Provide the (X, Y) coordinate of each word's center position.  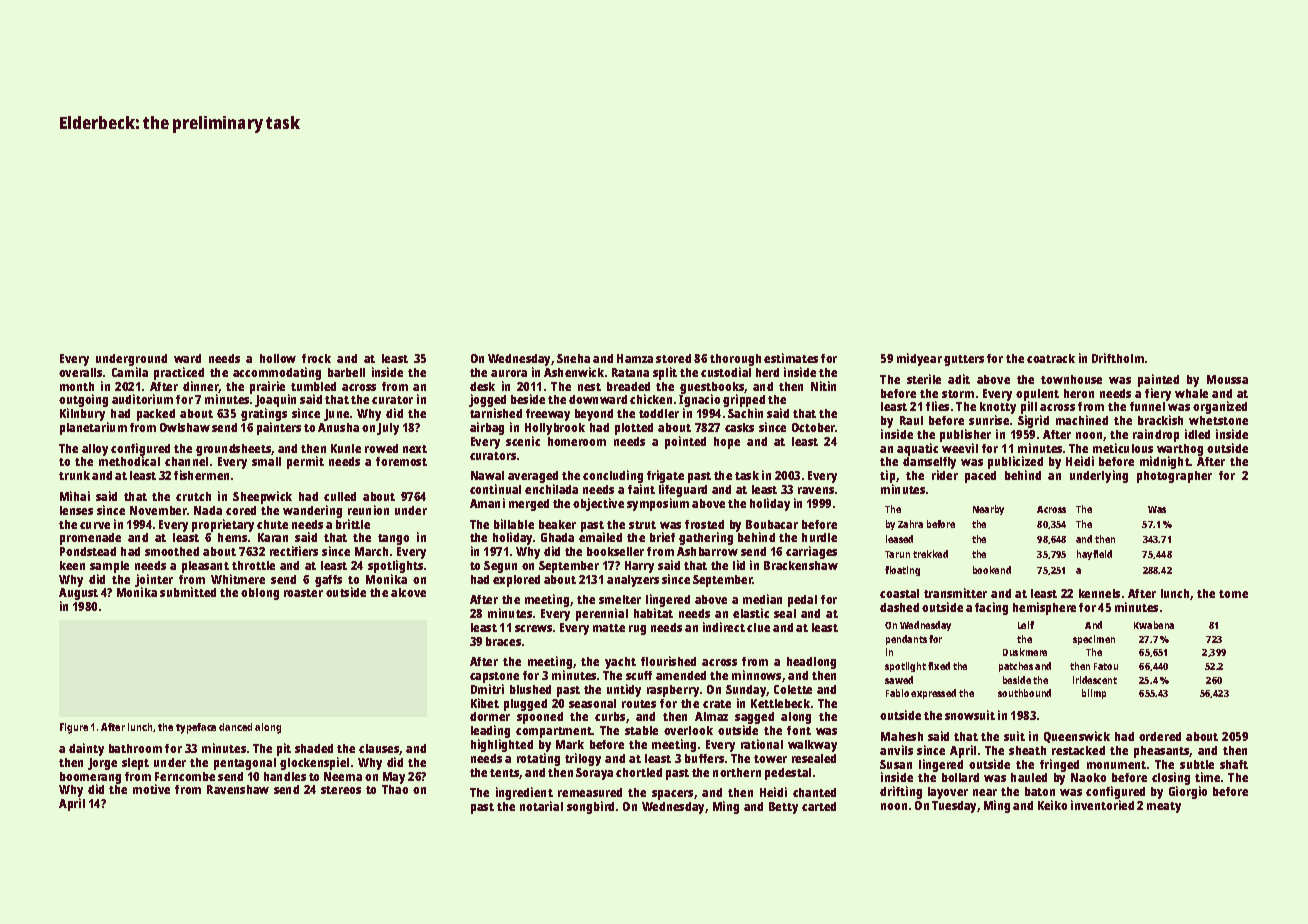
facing (991, 608)
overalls (80, 372)
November (158, 510)
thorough (735, 360)
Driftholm (1118, 358)
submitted (188, 592)
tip (887, 476)
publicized (1015, 463)
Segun (500, 567)
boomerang (90, 778)
